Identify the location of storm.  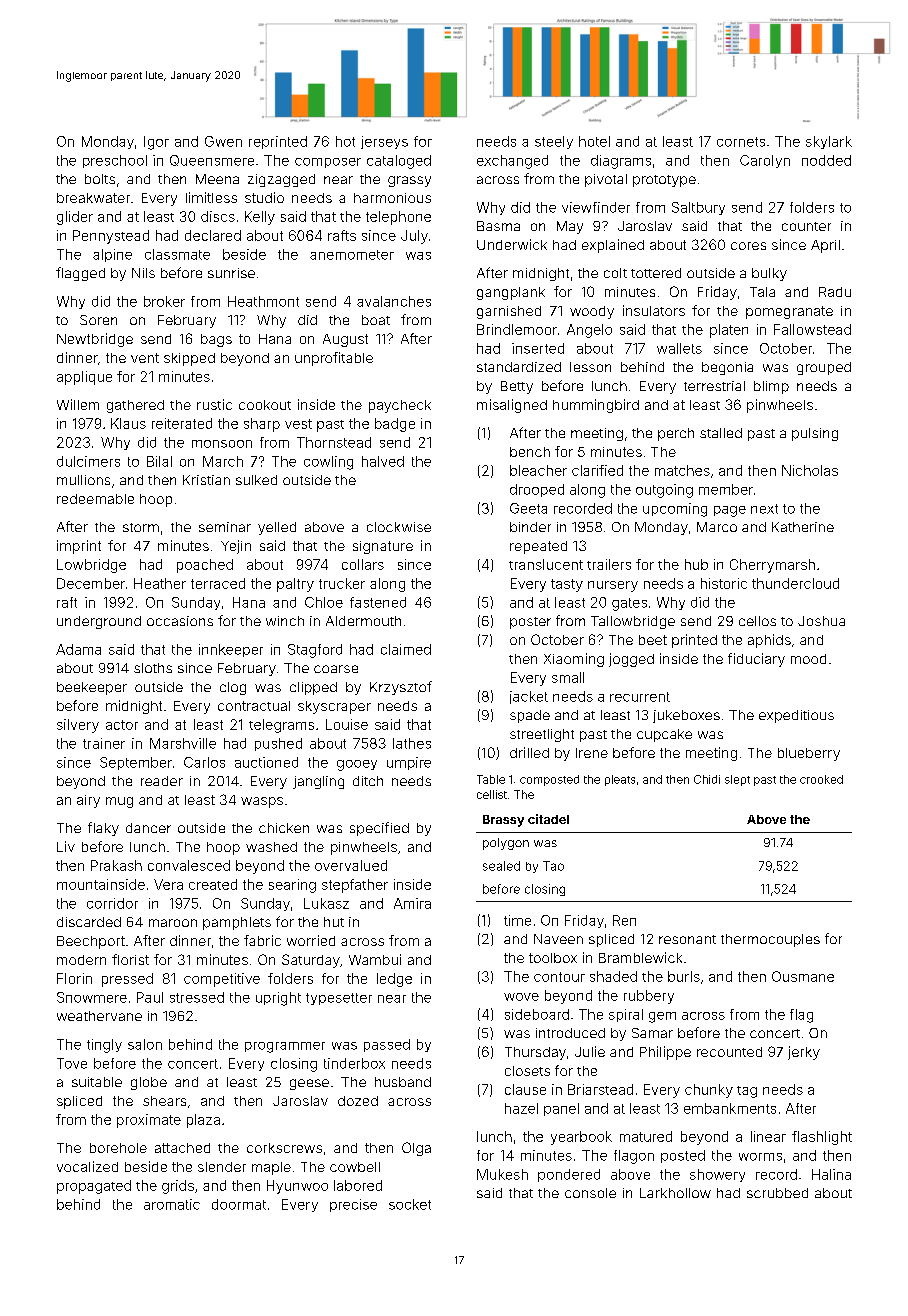
(141, 527).
